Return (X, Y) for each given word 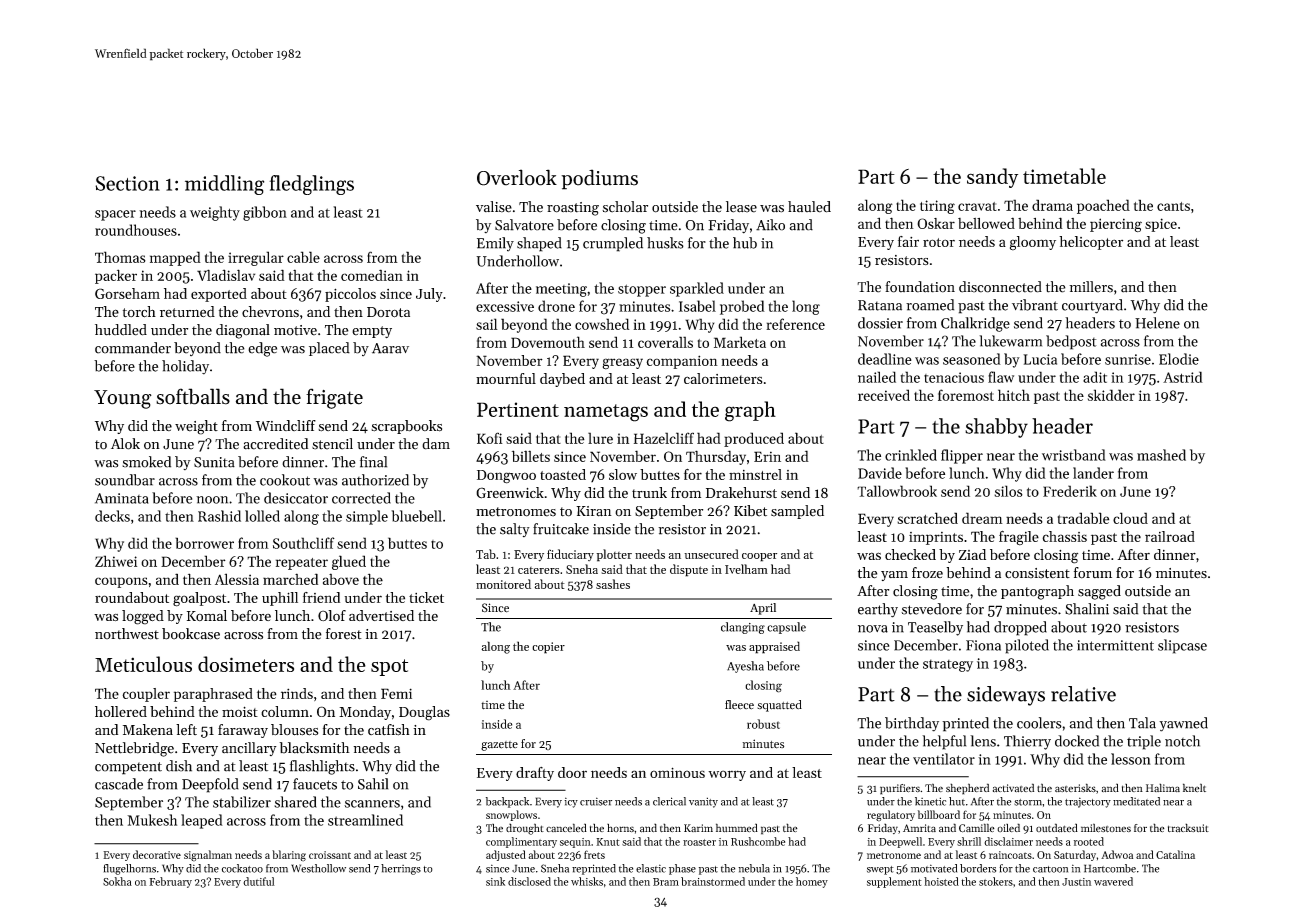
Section (127, 183)
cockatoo (242, 868)
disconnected (1000, 287)
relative (1083, 694)
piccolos (350, 295)
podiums (599, 179)
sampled (797, 512)
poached (1103, 206)
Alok (125, 444)
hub (745, 243)
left (186, 730)
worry (727, 775)
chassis (1064, 536)
